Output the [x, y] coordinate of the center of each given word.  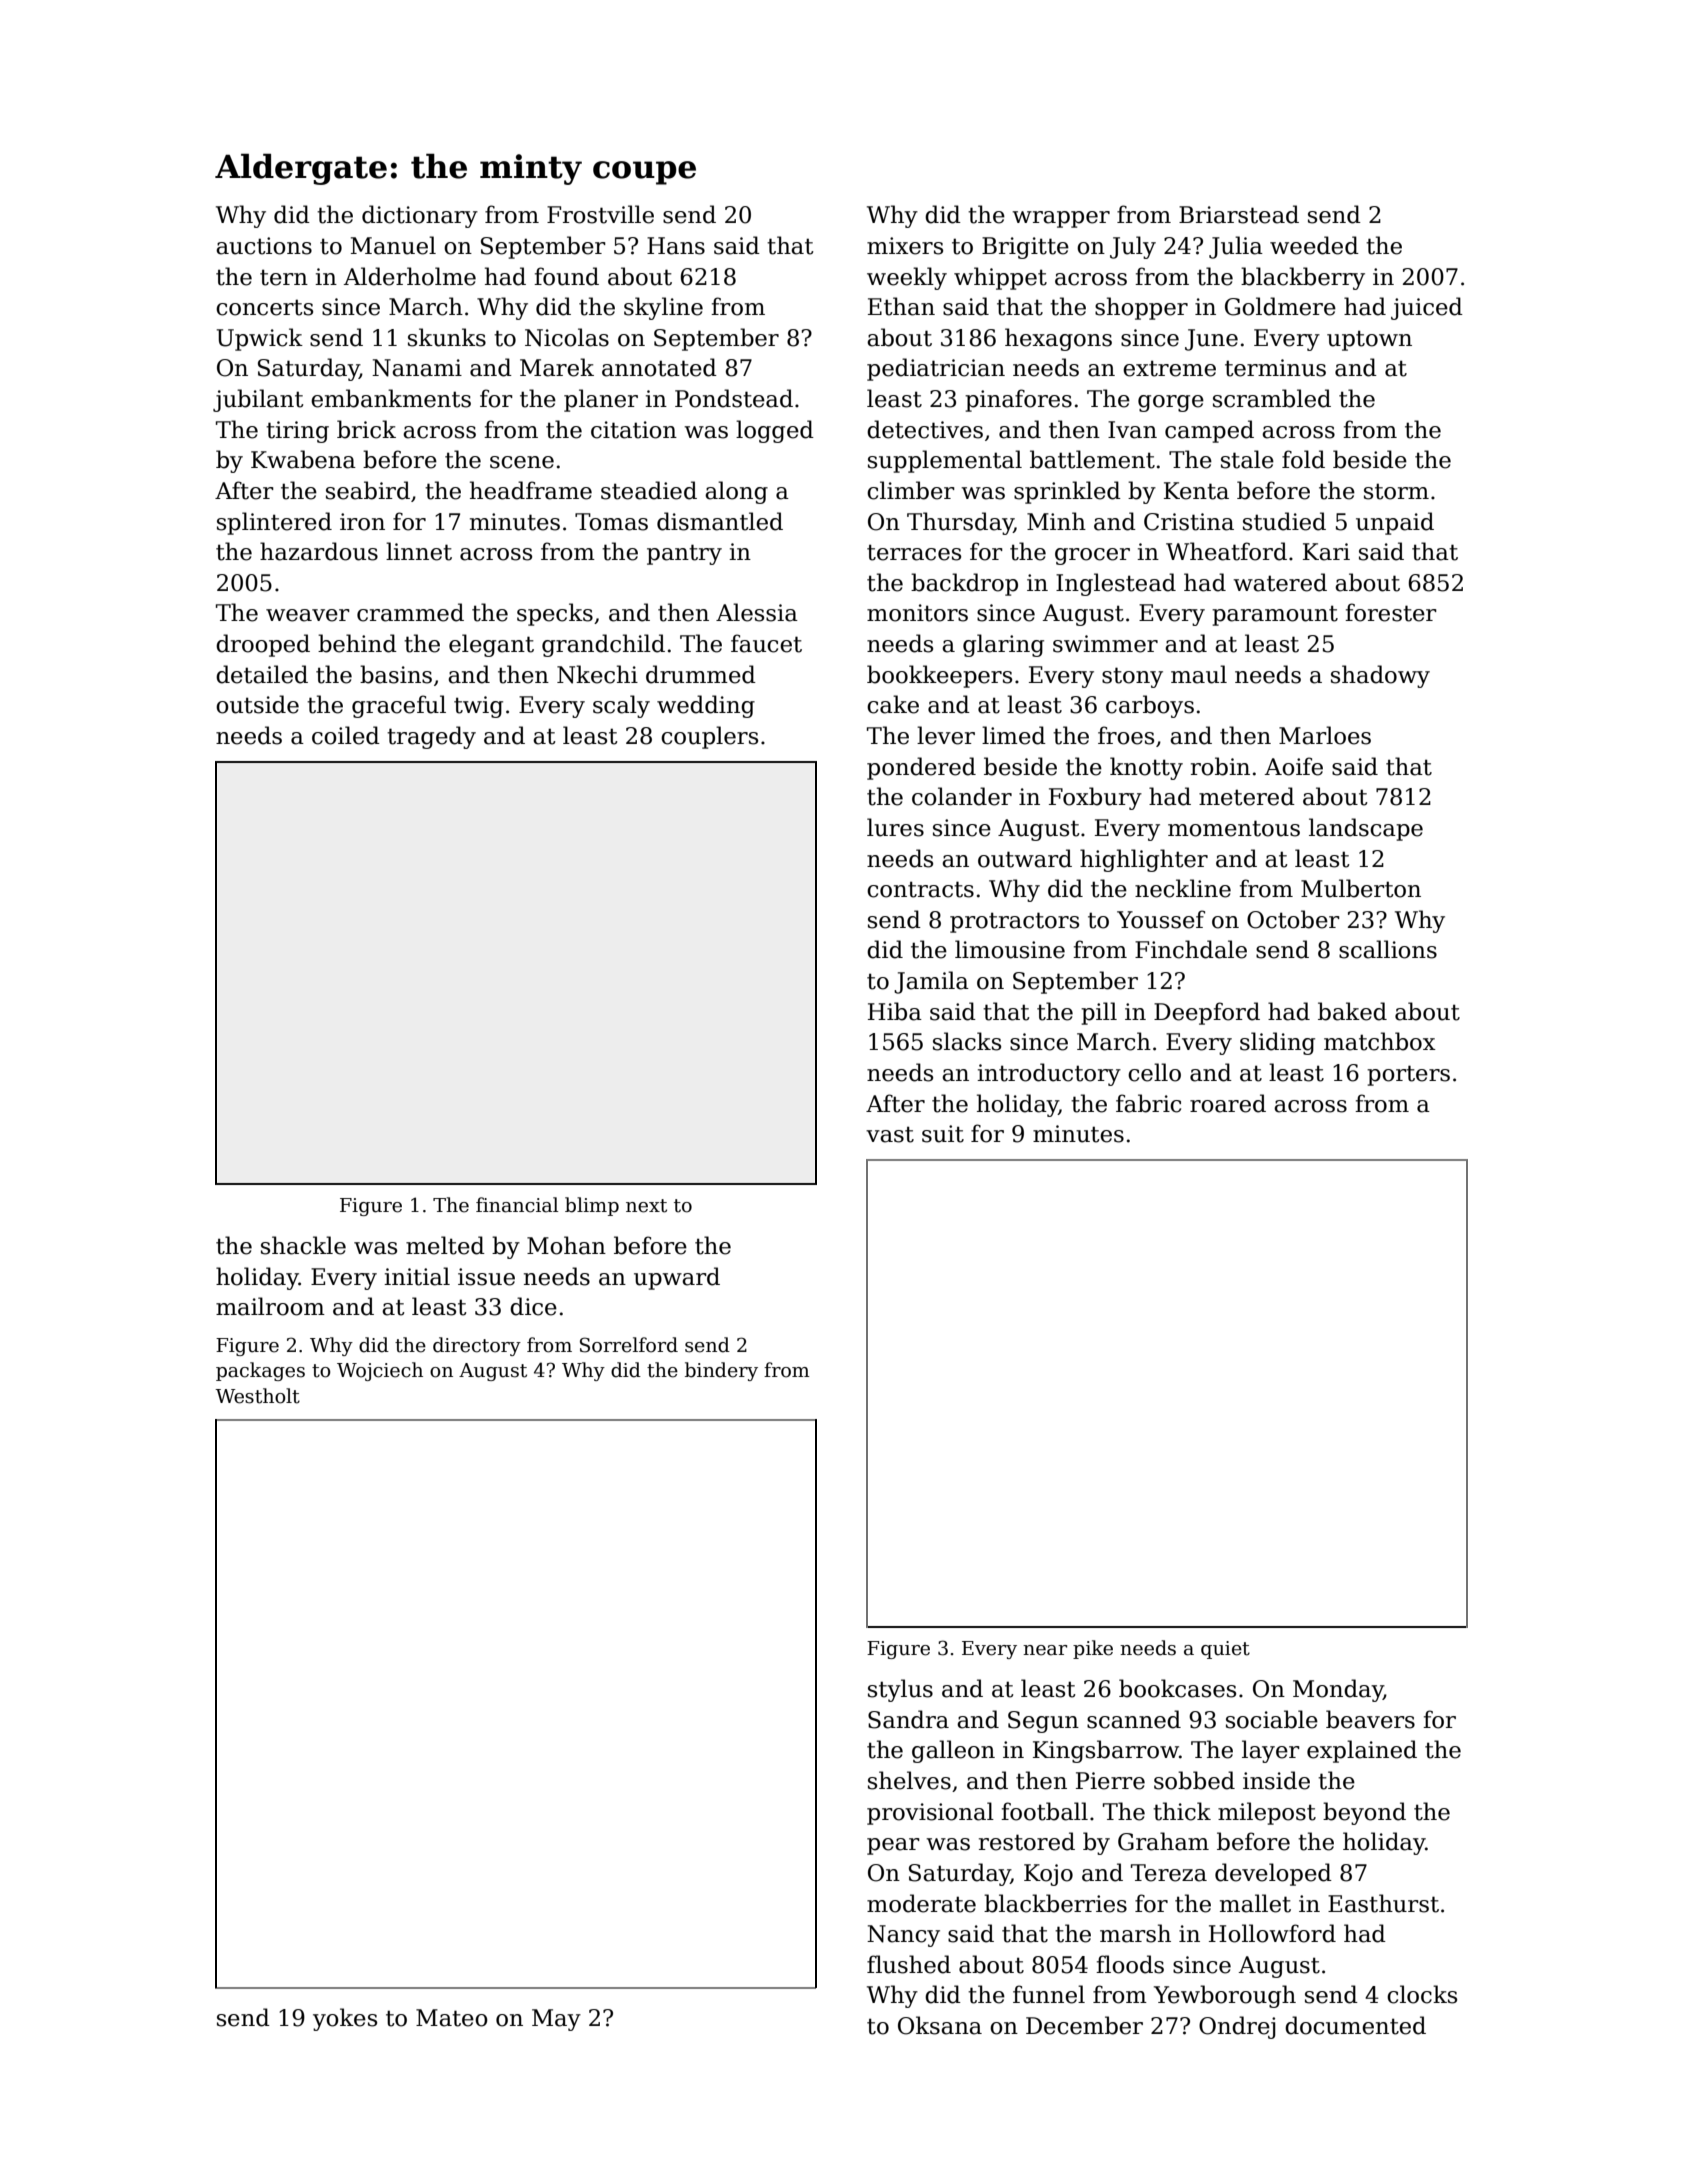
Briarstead [1239, 214]
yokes [345, 2019]
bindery [721, 1371]
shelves [909, 1780]
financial [517, 1205]
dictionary [420, 216]
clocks [1422, 1994]
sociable [1272, 1719]
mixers [905, 246]
